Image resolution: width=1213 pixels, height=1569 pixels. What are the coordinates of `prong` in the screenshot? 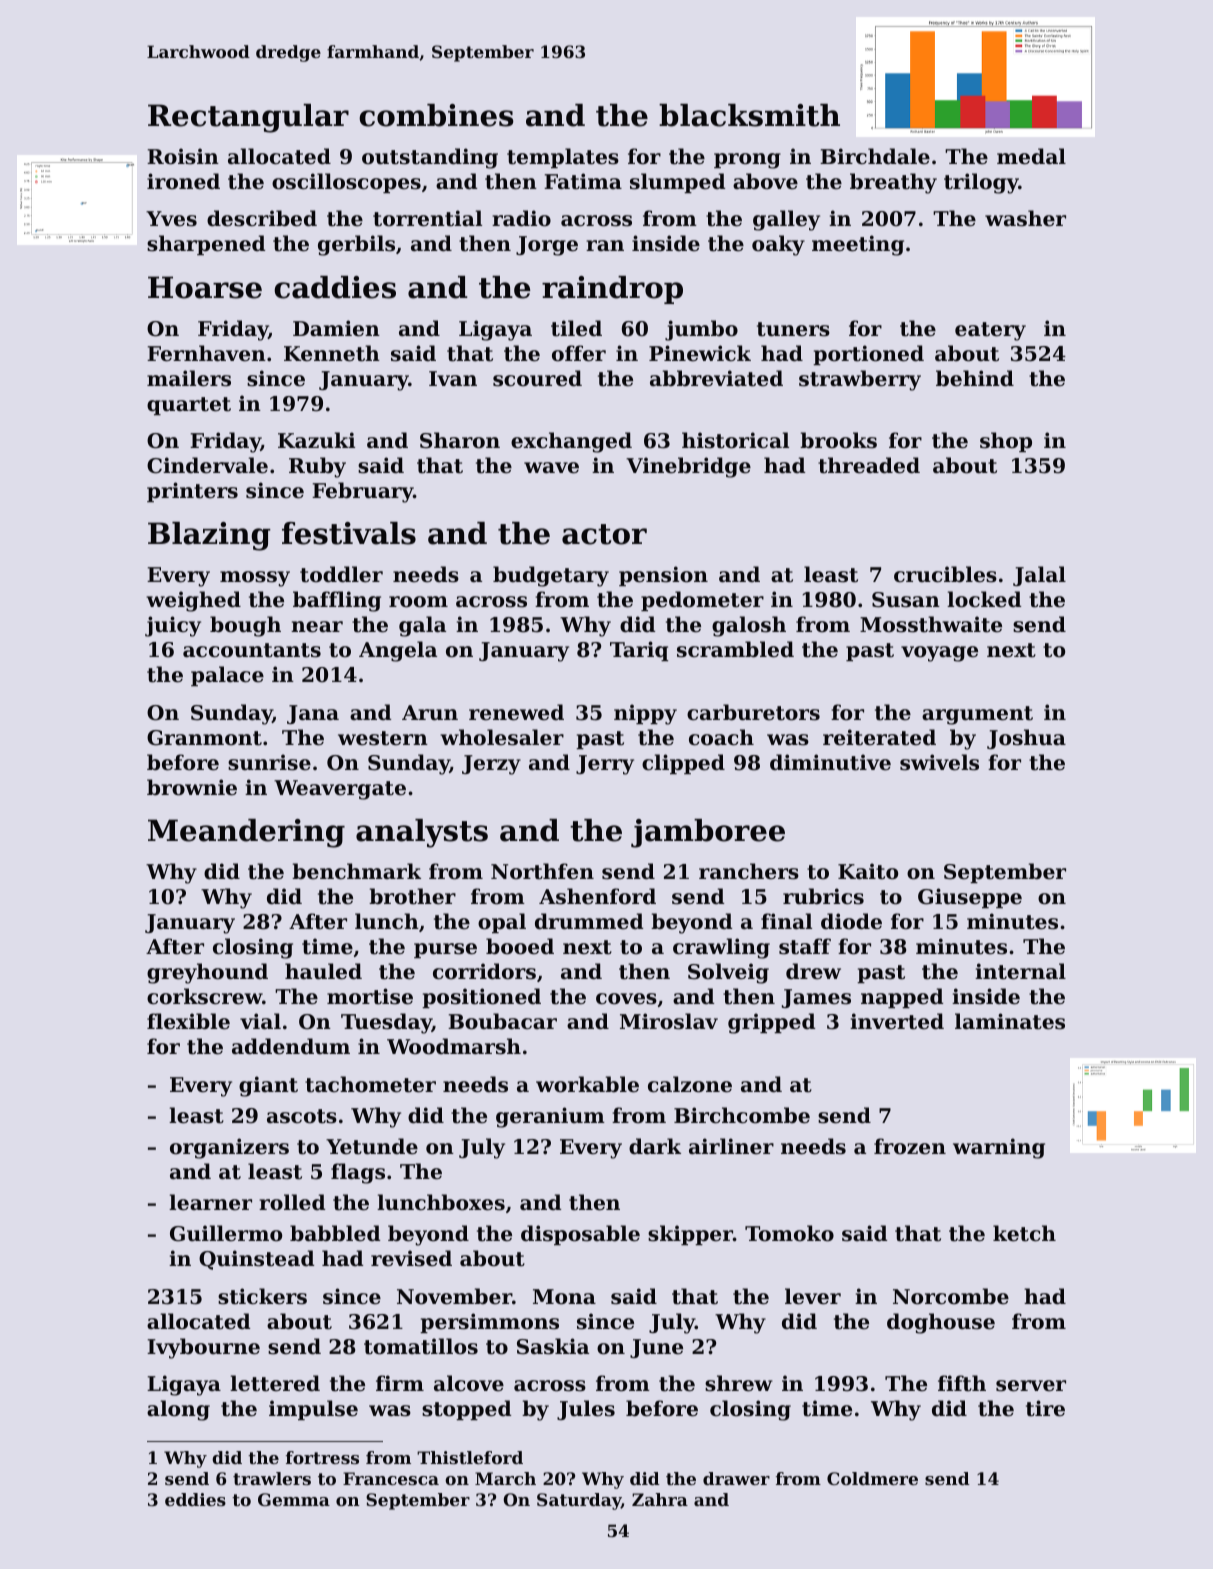 It's located at (747, 161).
